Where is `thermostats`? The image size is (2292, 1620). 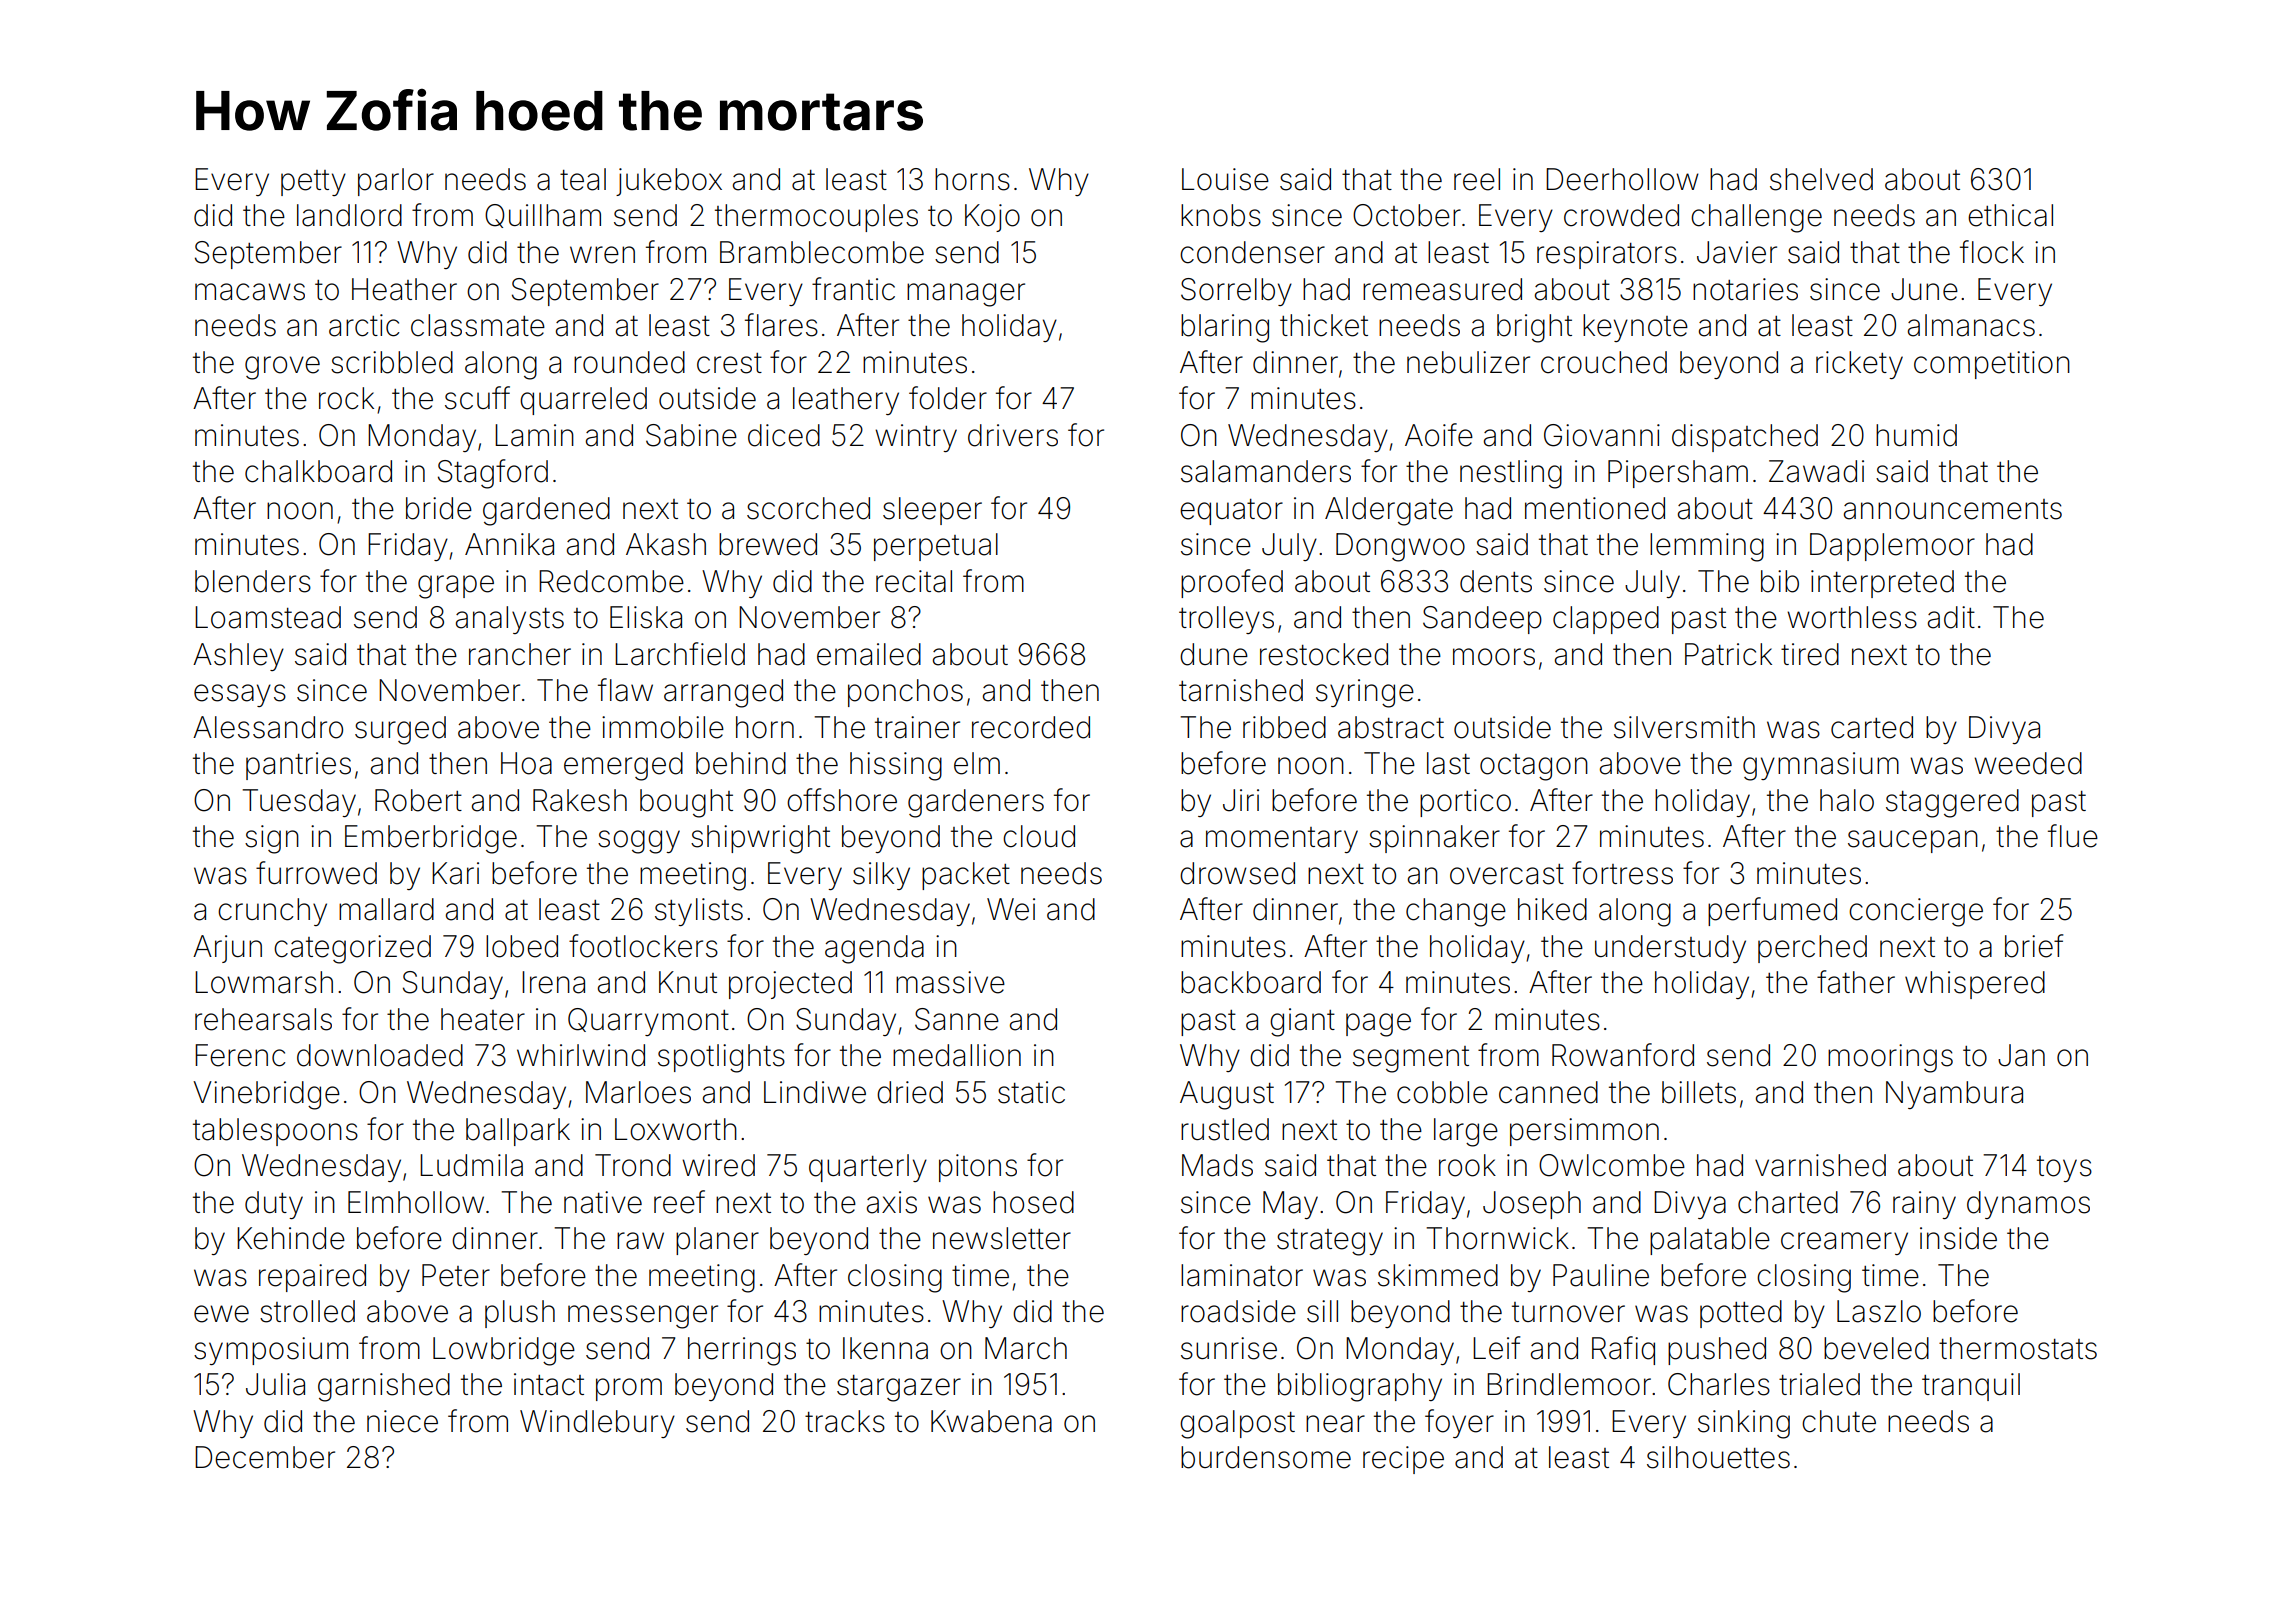 thermostats is located at coordinates (2018, 1348).
